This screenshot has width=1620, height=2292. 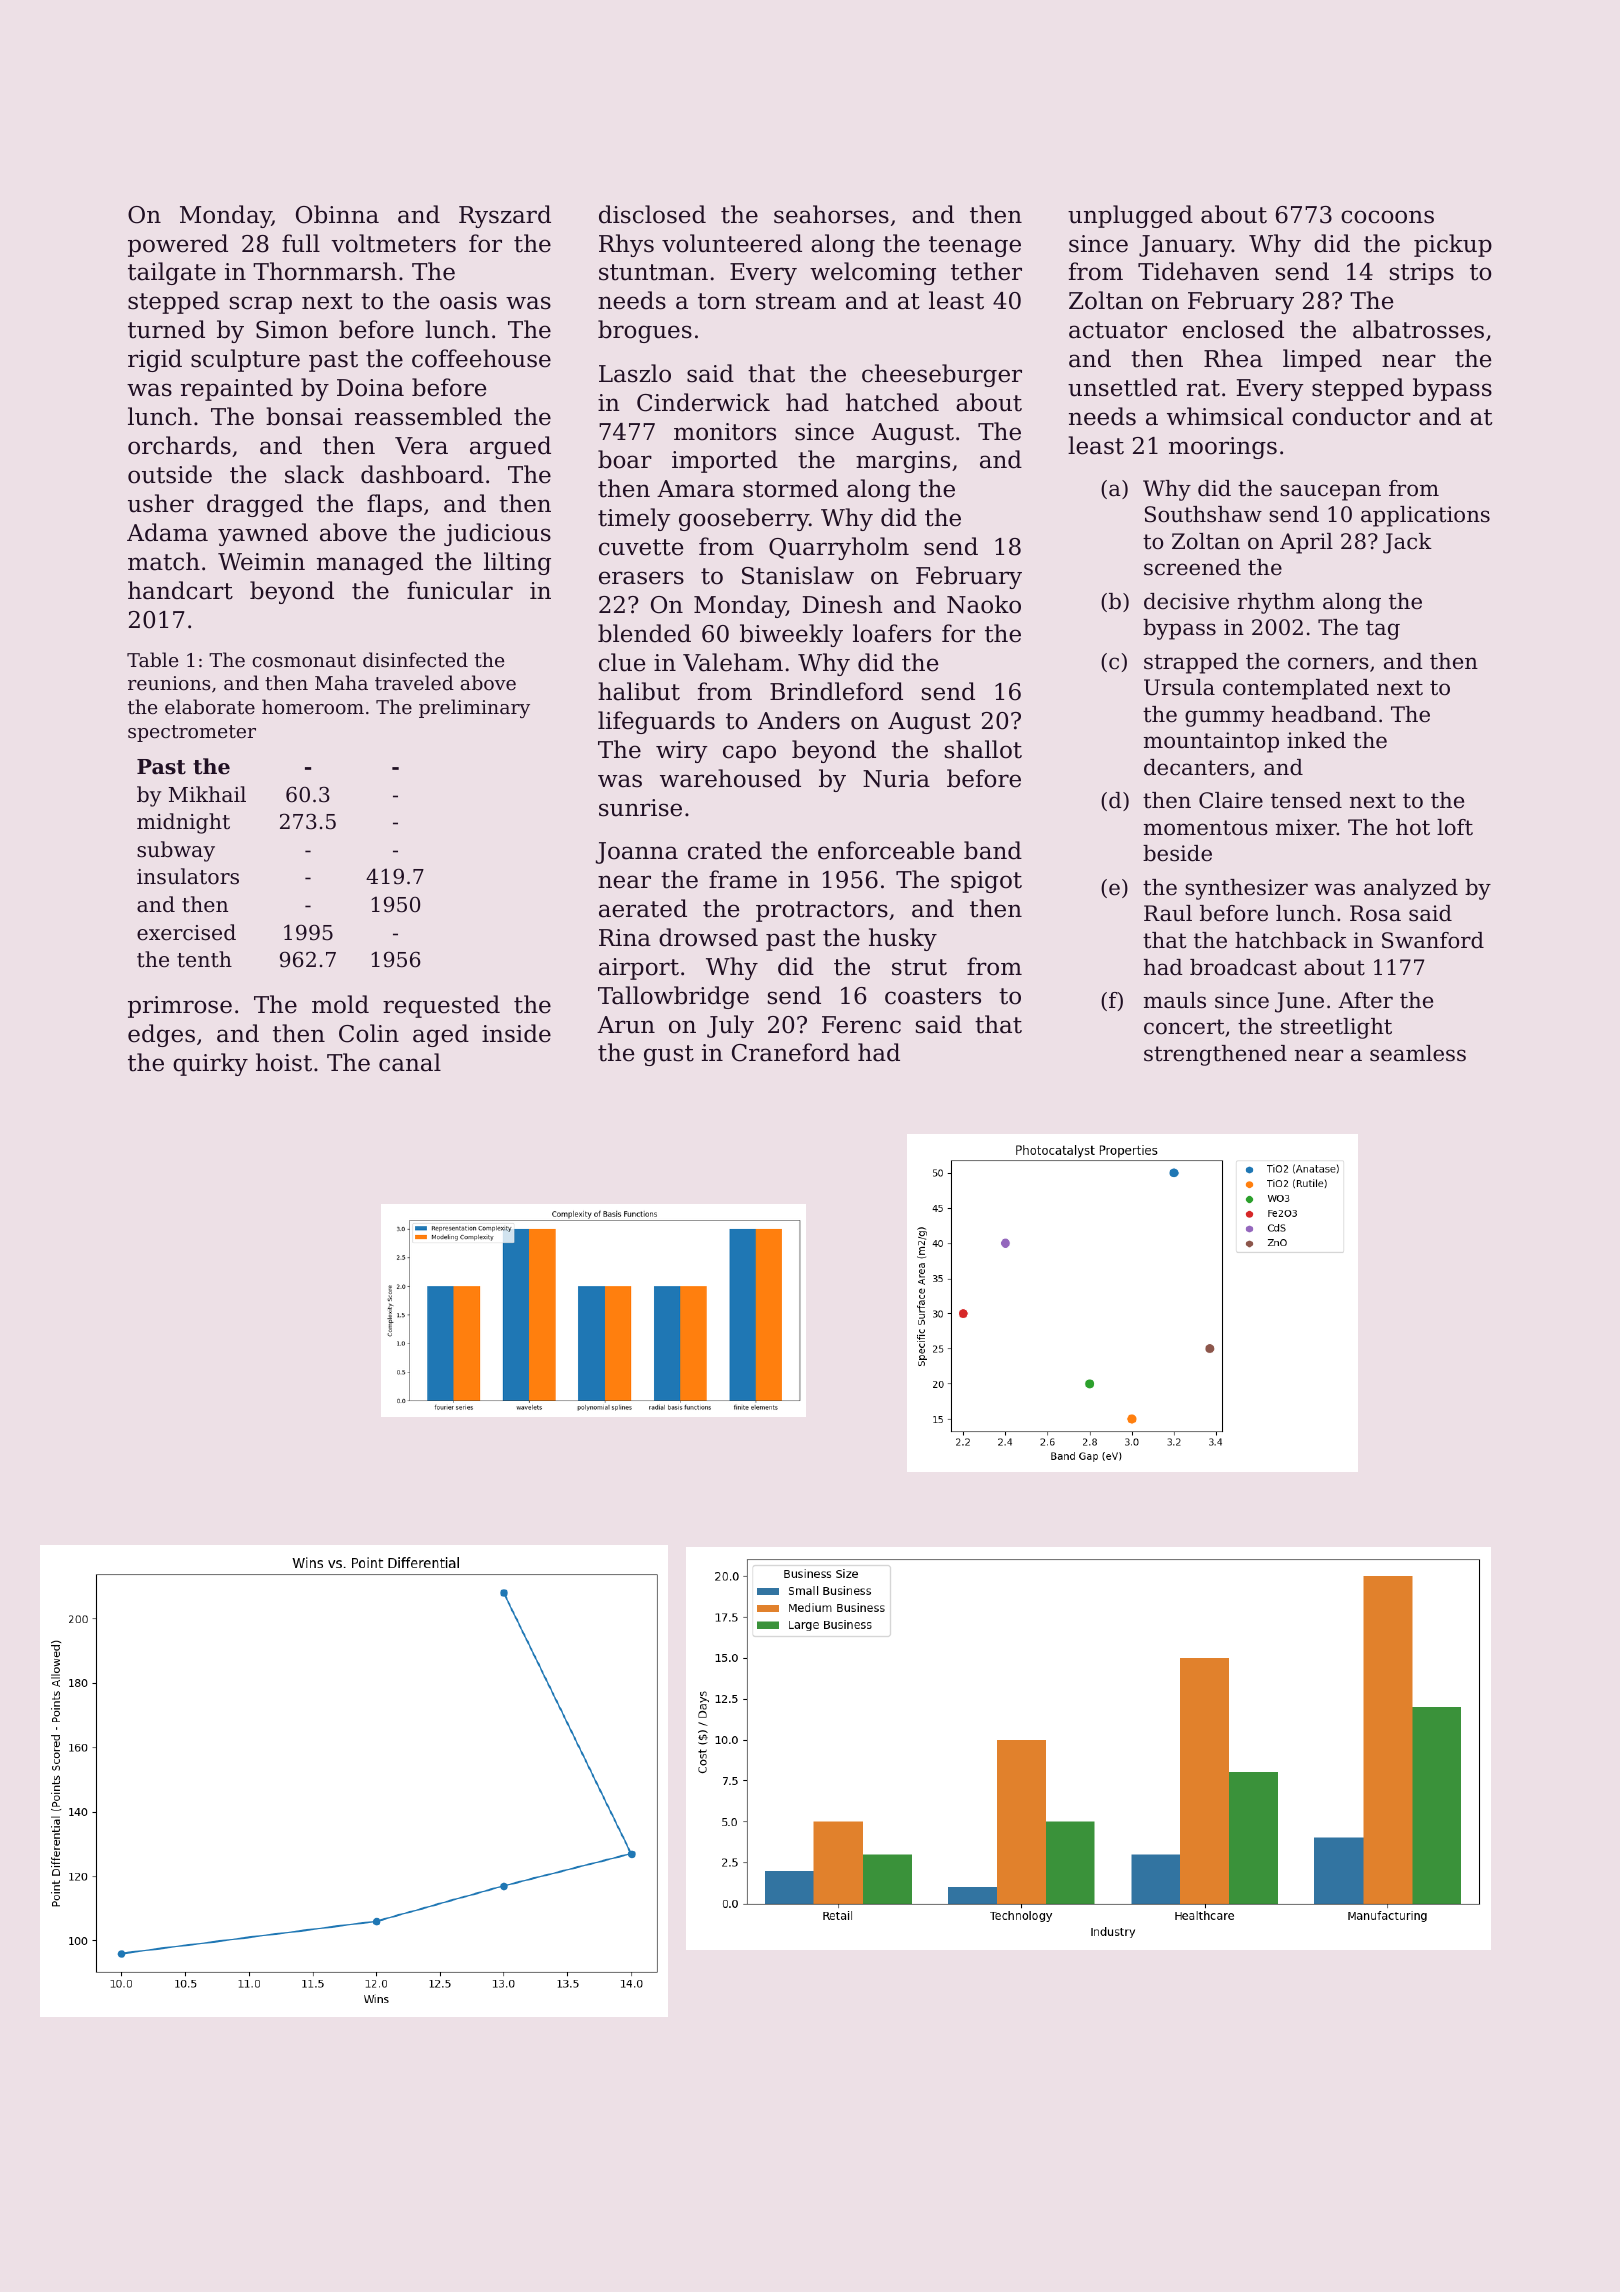 I want to click on monitors, so click(x=725, y=432).
